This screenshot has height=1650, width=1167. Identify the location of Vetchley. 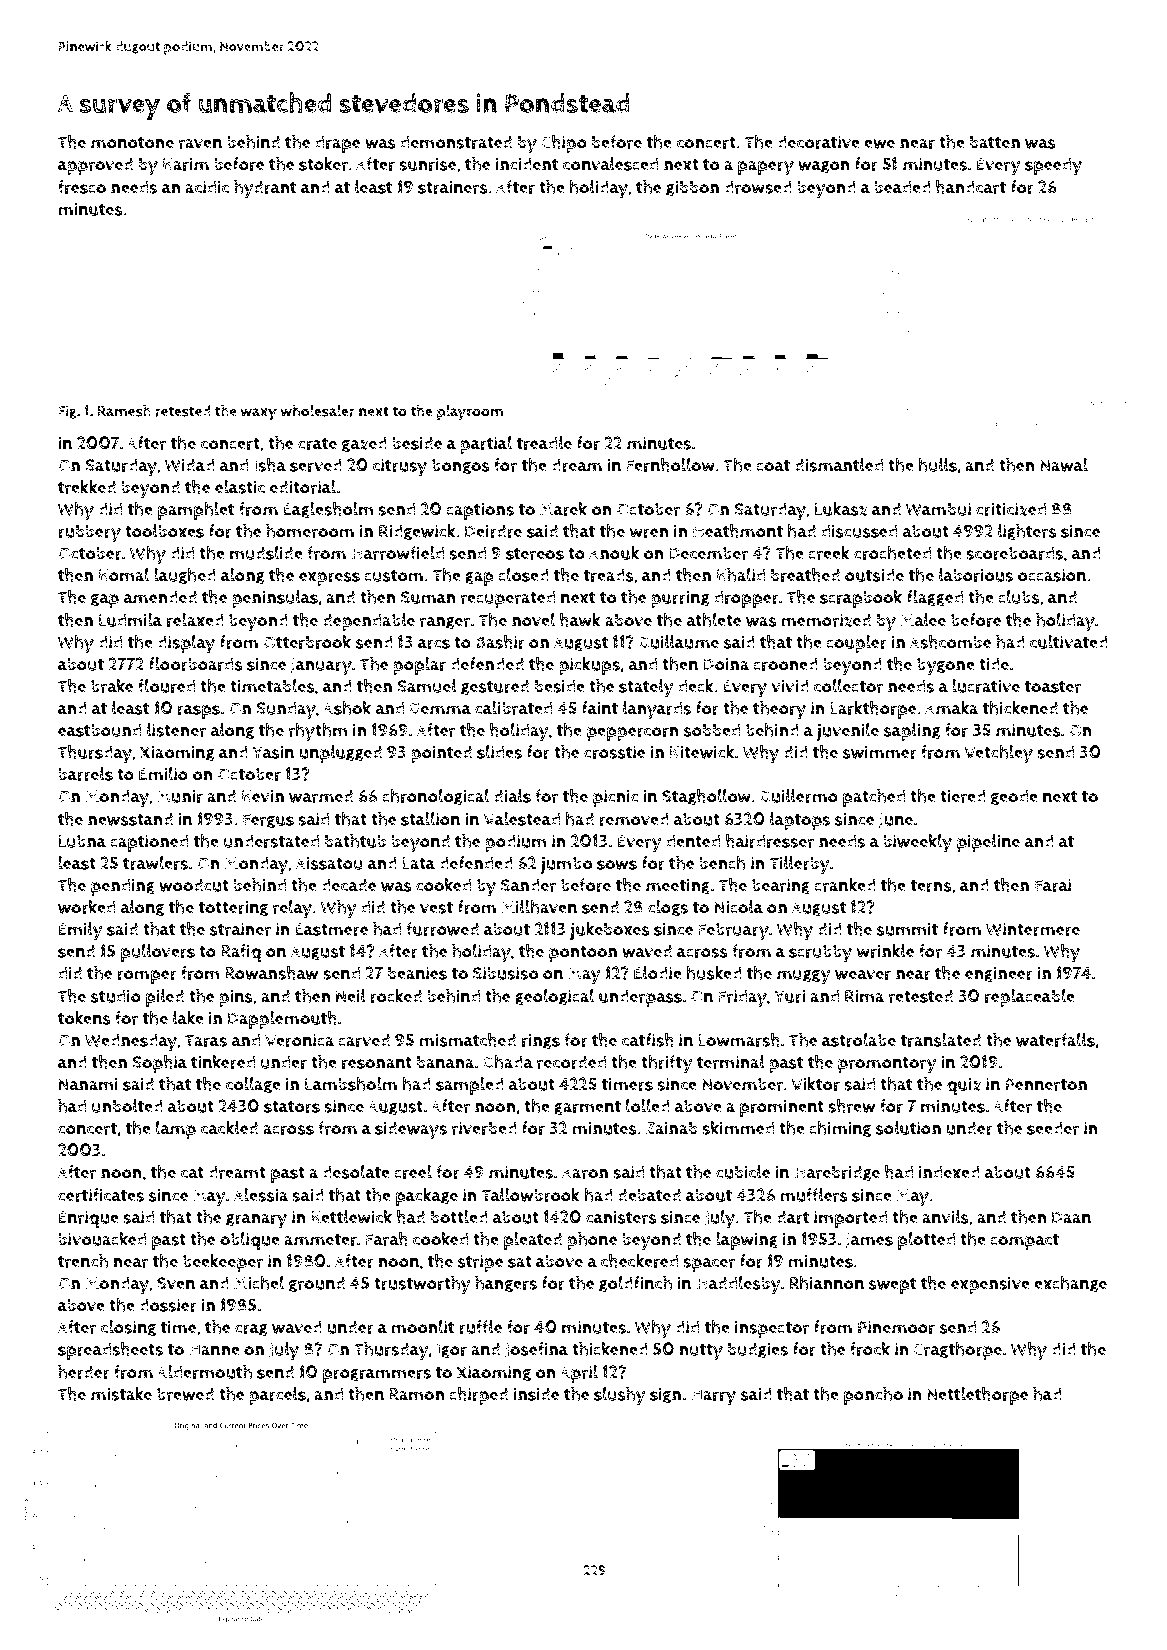
(998, 754).
